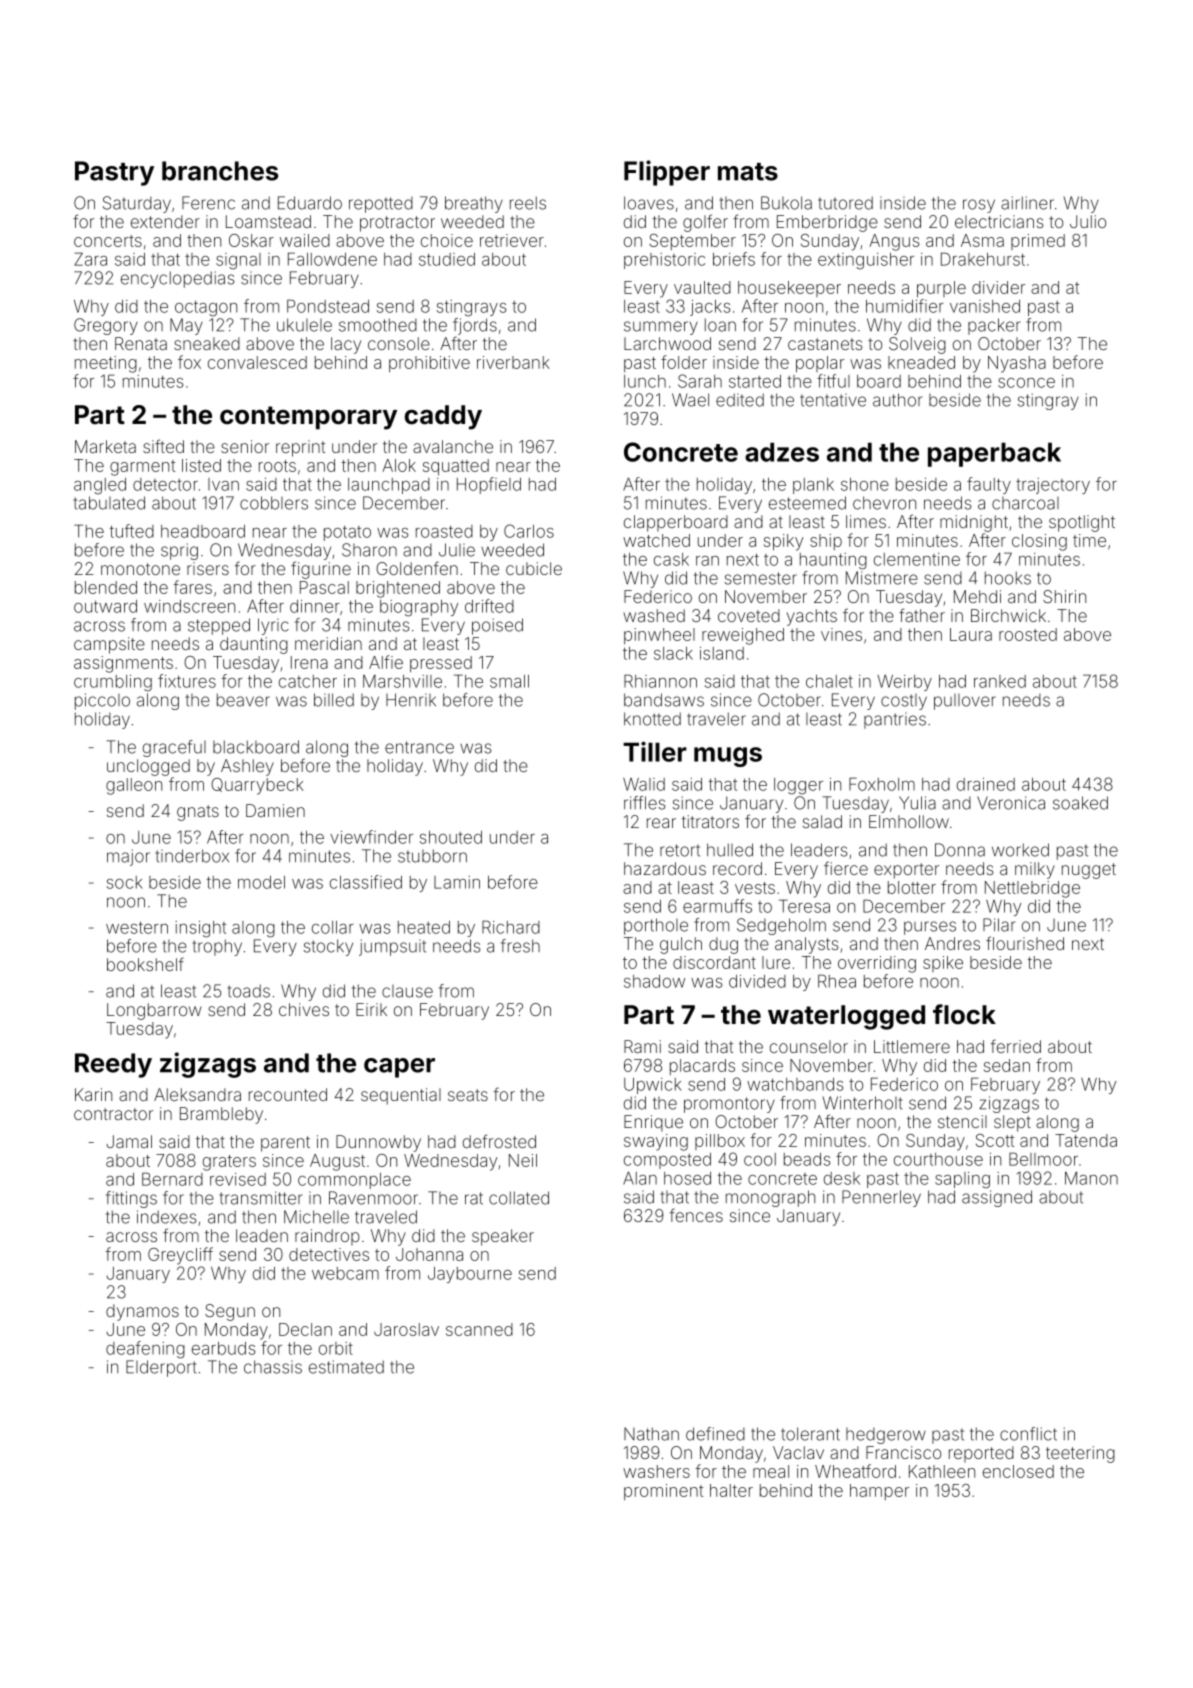 Image resolution: width=1193 pixels, height=1688 pixels. Describe the element at coordinates (656, 926) in the screenshot. I see `porthole` at that location.
